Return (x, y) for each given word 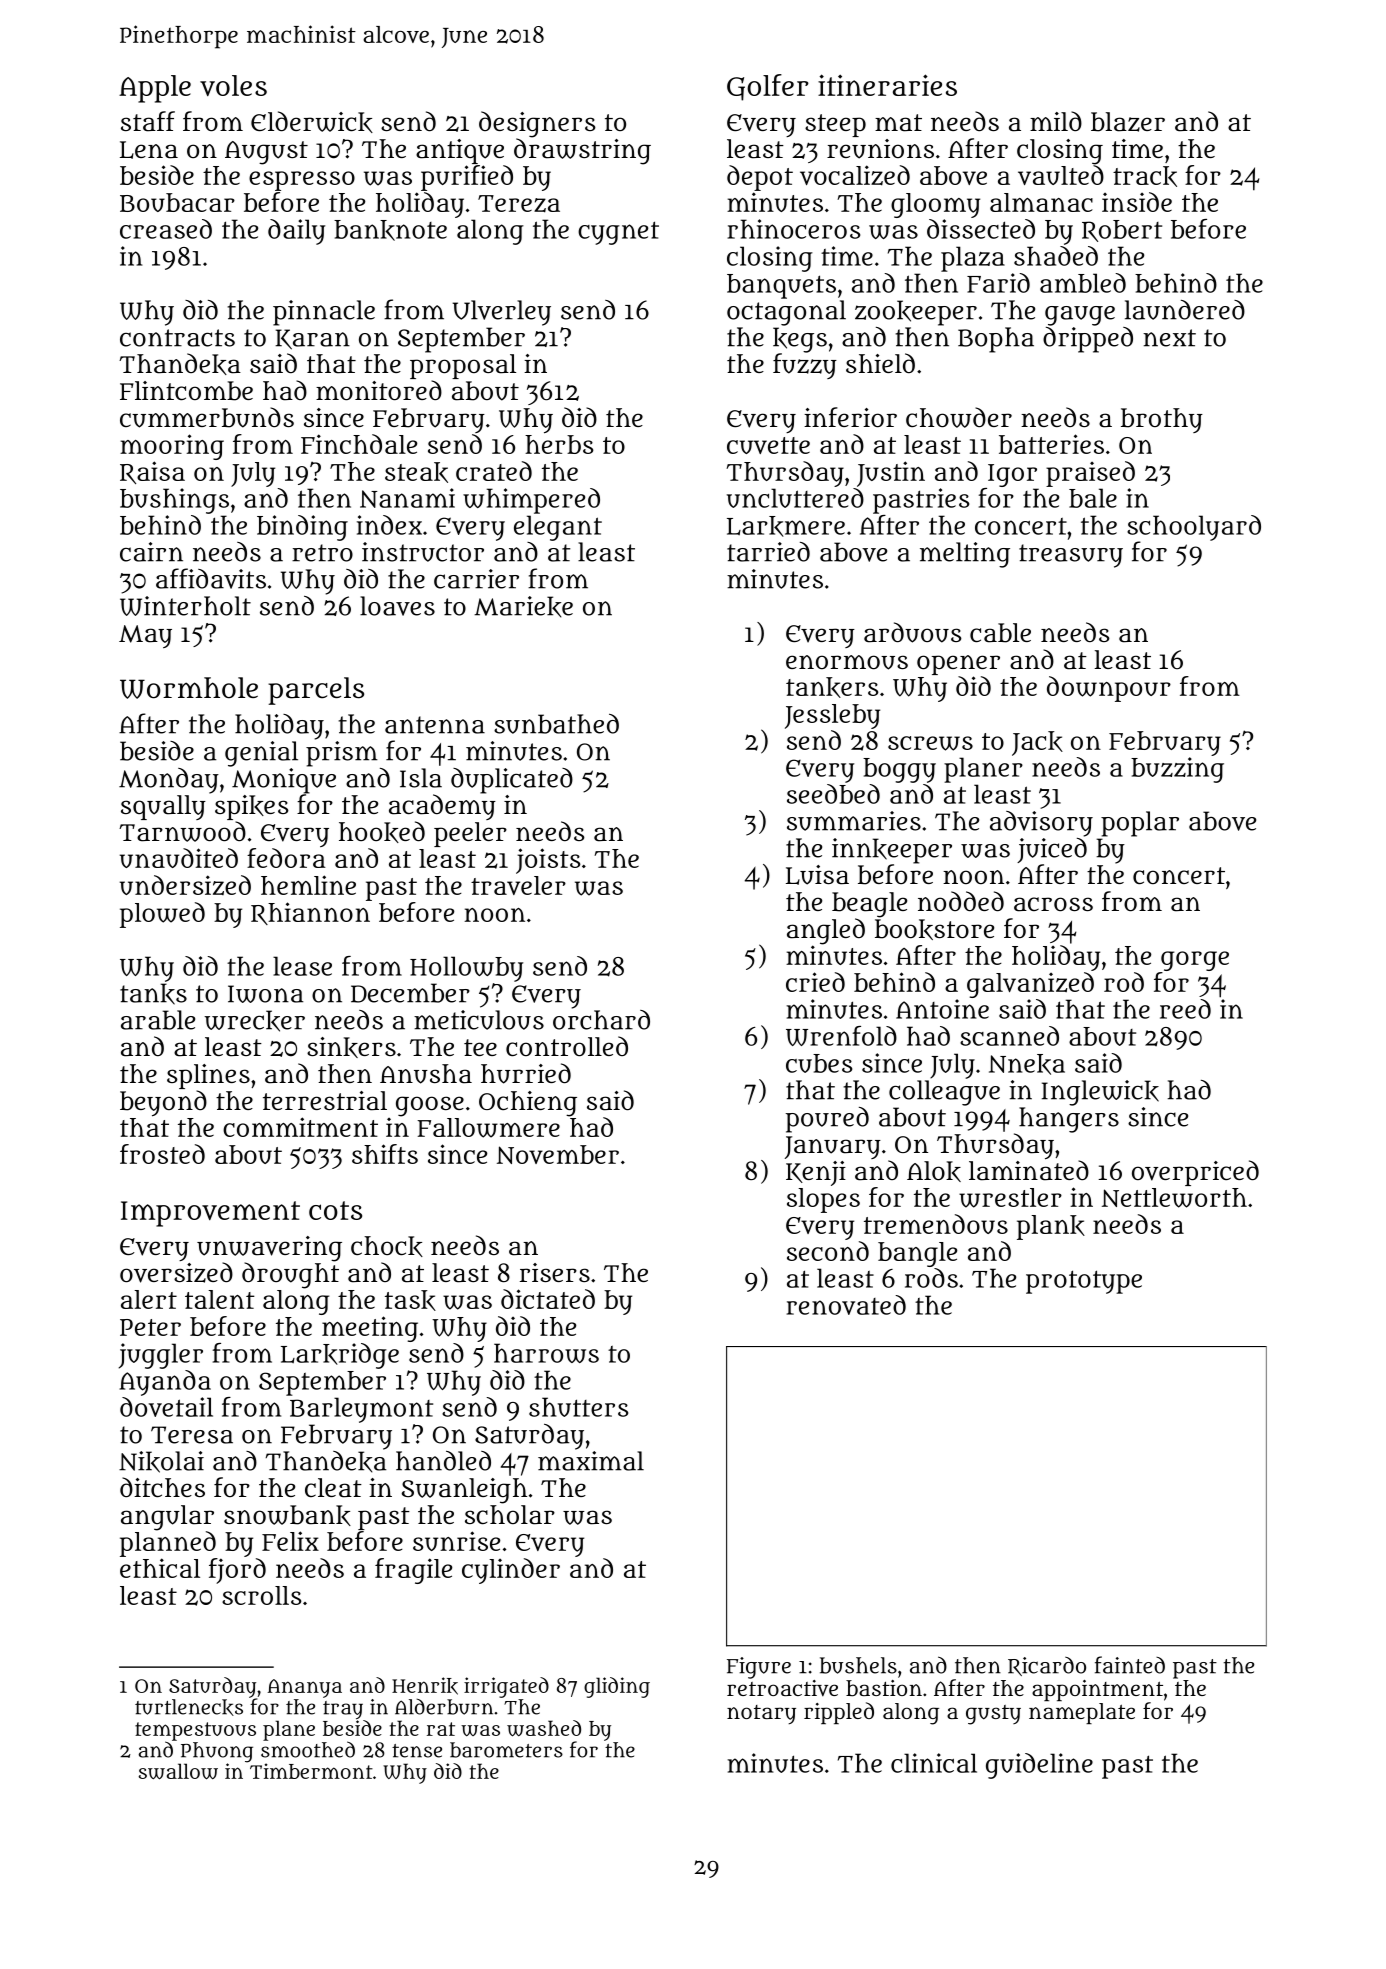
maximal (591, 1461)
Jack (1037, 743)
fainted (1130, 1665)
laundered (1185, 310)
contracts (177, 338)
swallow (178, 1771)
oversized (176, 1272)
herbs (559, 444)
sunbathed (556, 724)
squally (163, 807)
